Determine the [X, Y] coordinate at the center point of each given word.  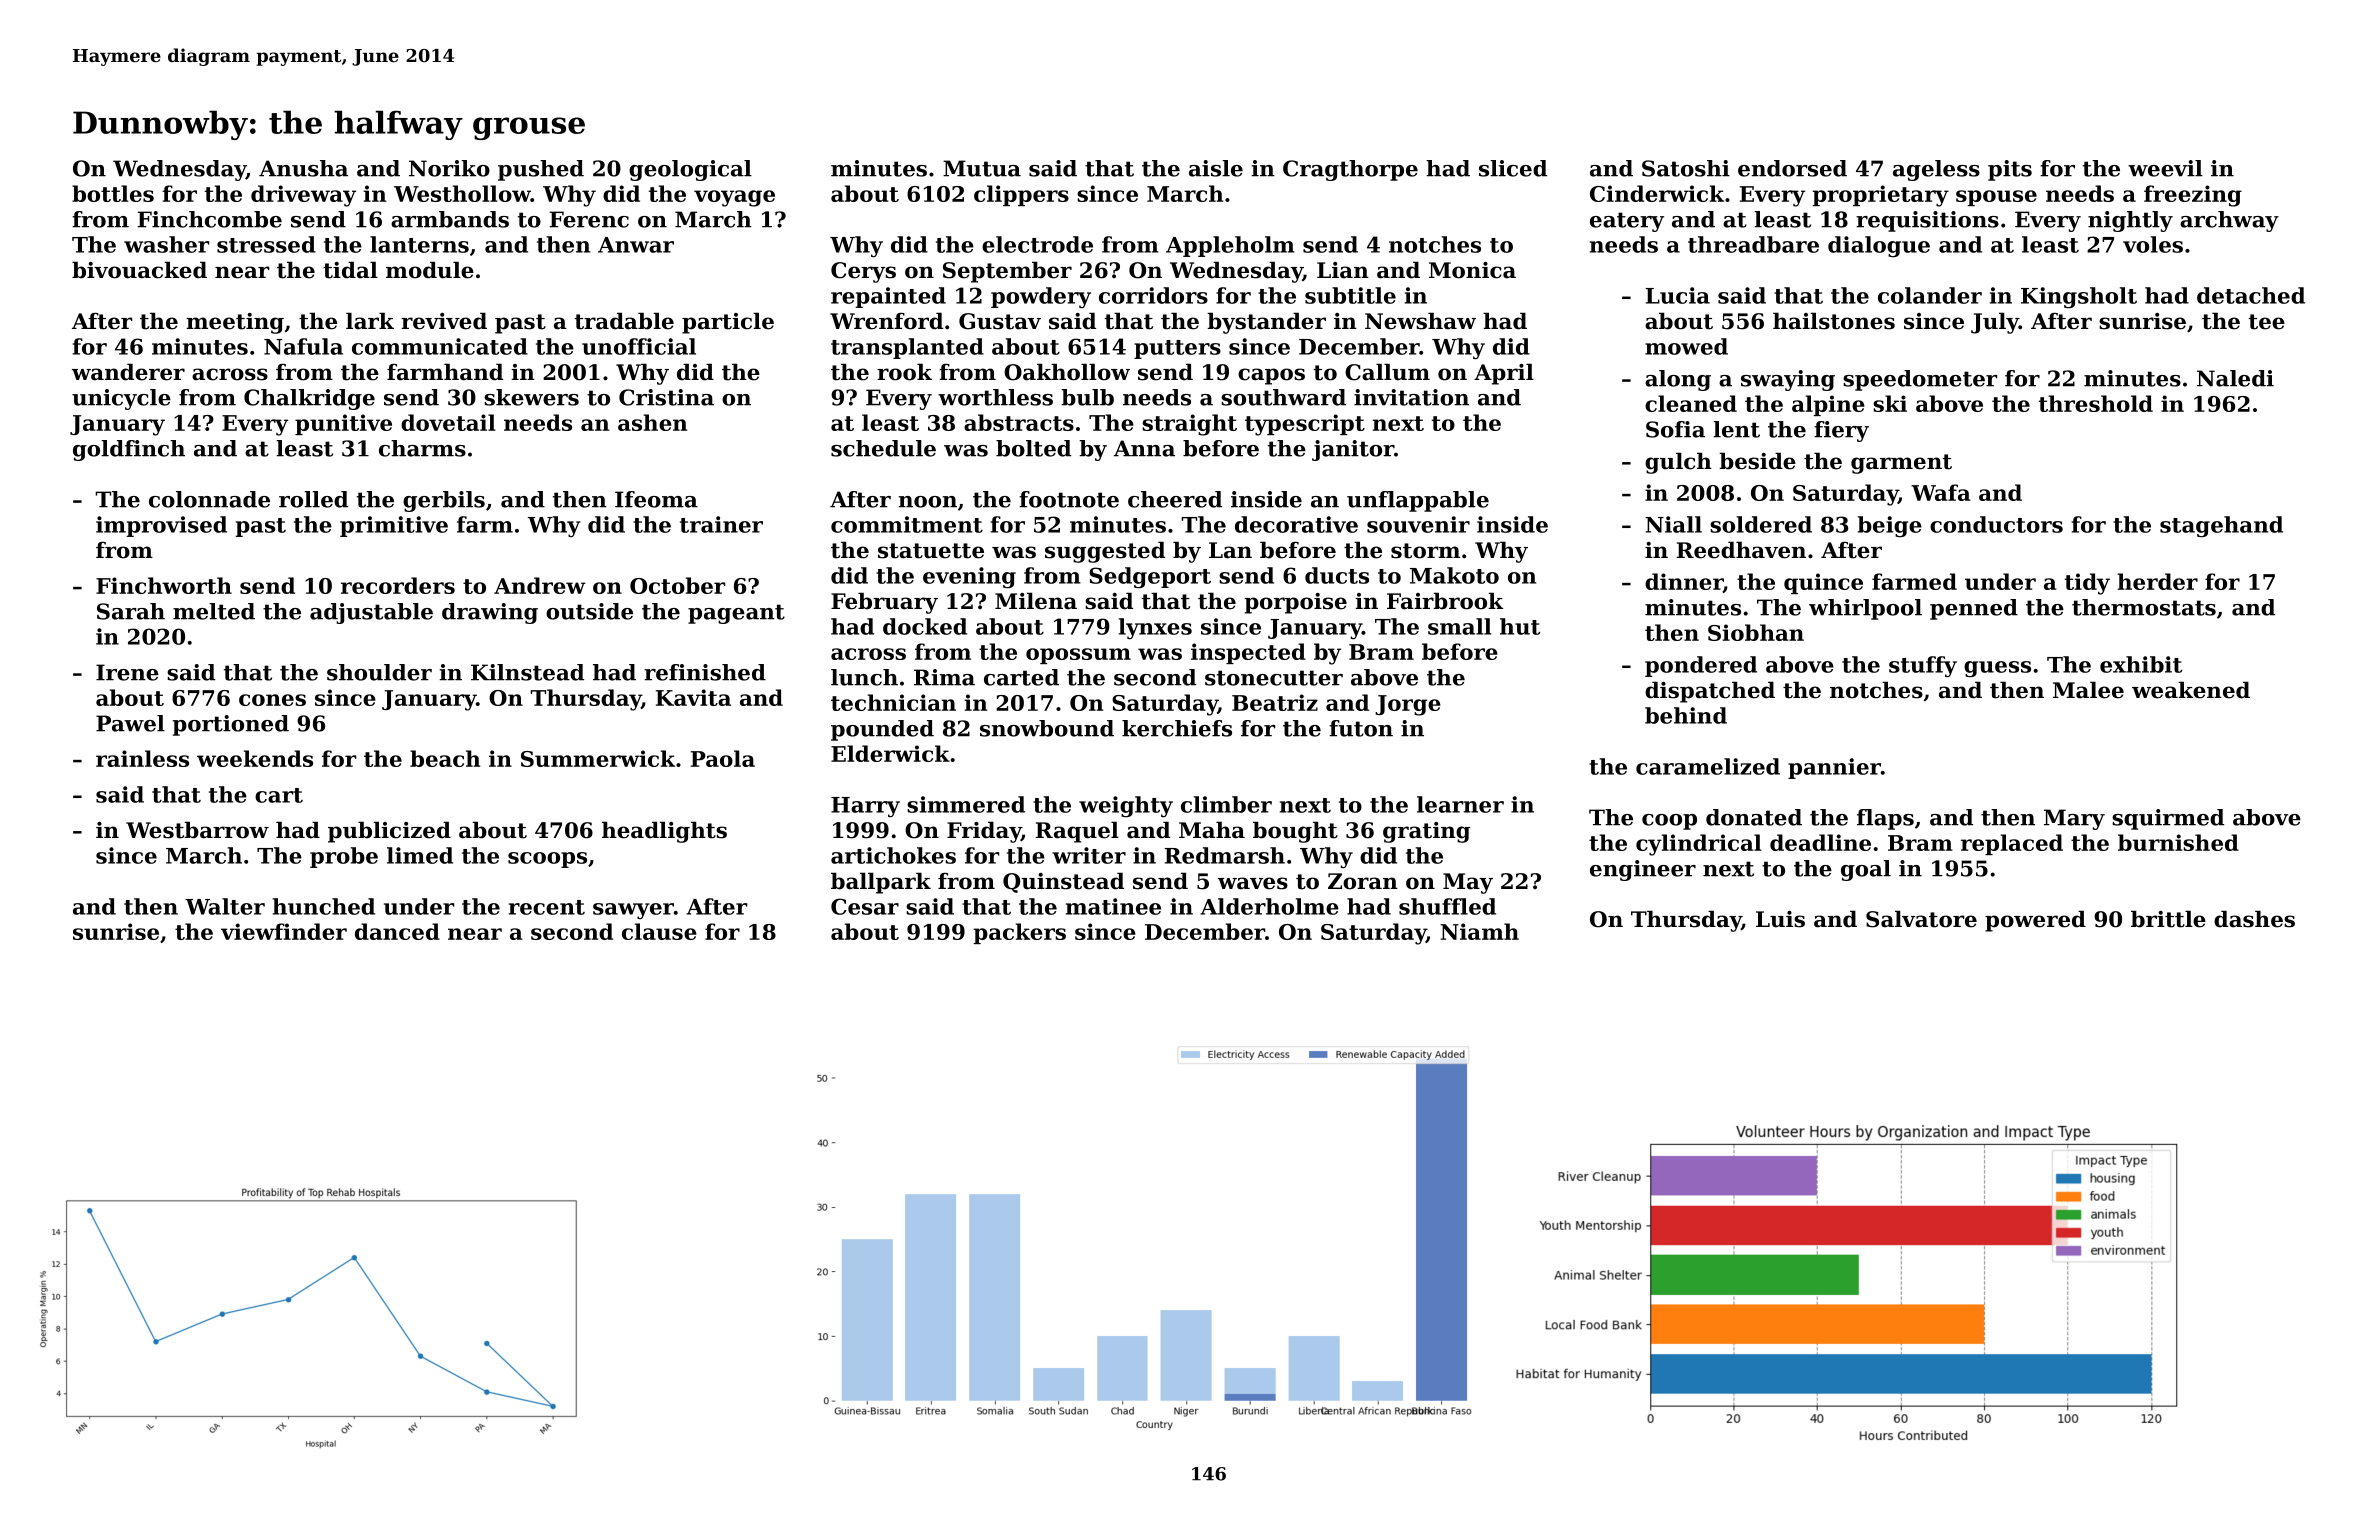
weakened [2191, 690]
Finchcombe [210, 219]
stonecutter [1274, 678]
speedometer [1920, 380]
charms [422, 448]
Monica [1472, 270]
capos [1271, 376]
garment [1901, 464]
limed [420, 855]
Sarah [131, 611]
